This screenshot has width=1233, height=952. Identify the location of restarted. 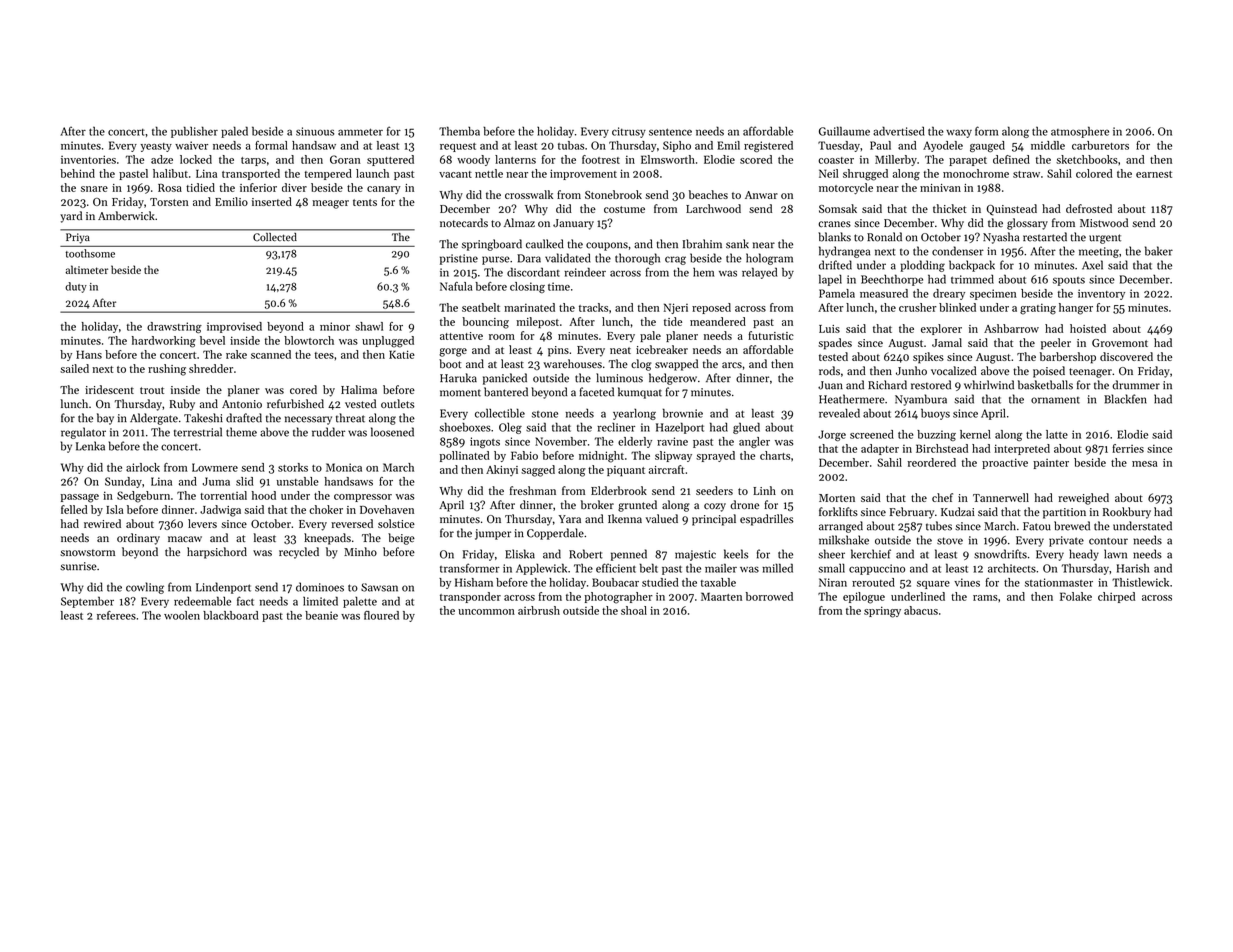
(1045, 237).
